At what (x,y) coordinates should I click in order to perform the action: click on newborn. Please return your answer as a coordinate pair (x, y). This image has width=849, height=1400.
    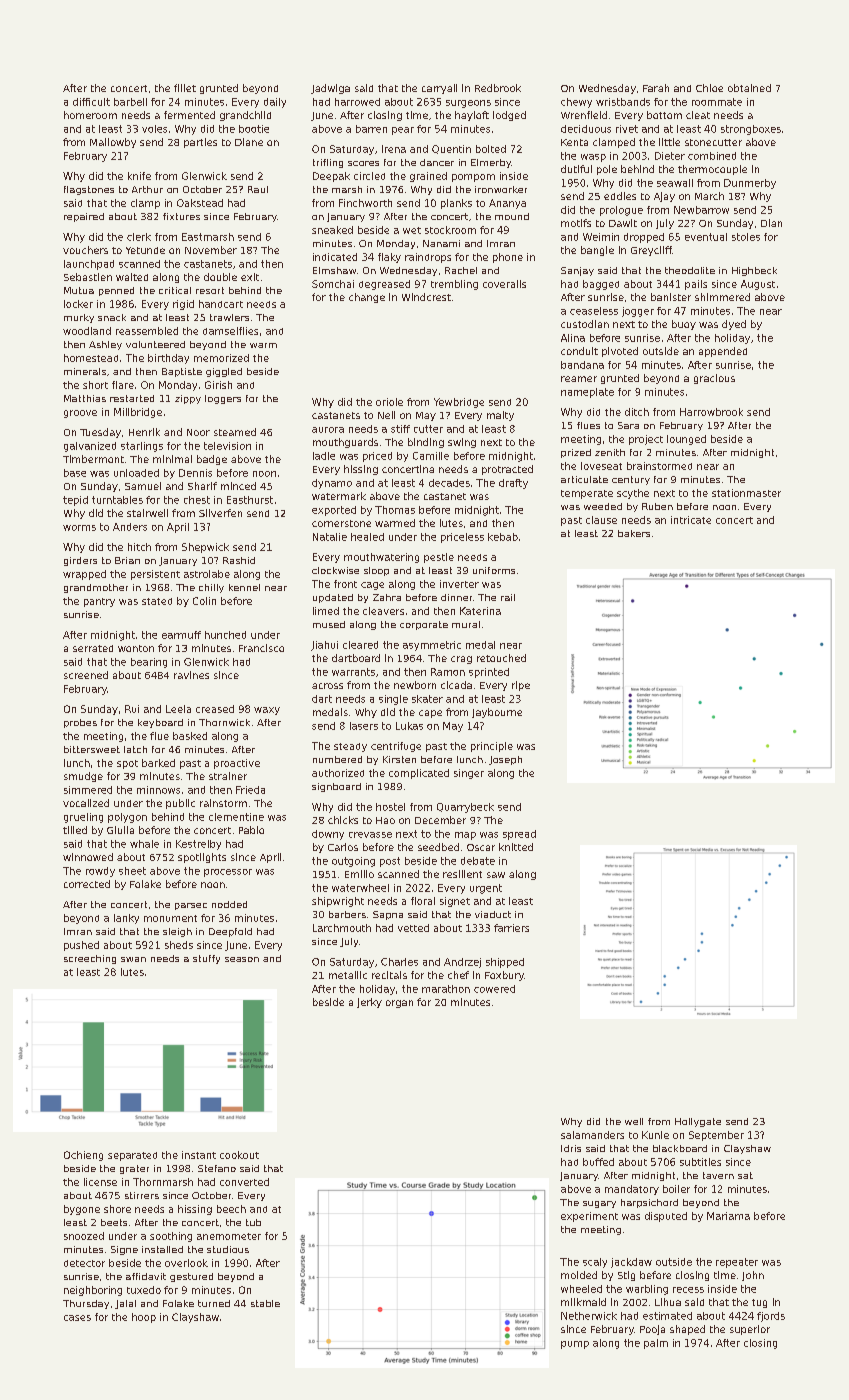
    Looking at the image, I should click on (415, 685).
